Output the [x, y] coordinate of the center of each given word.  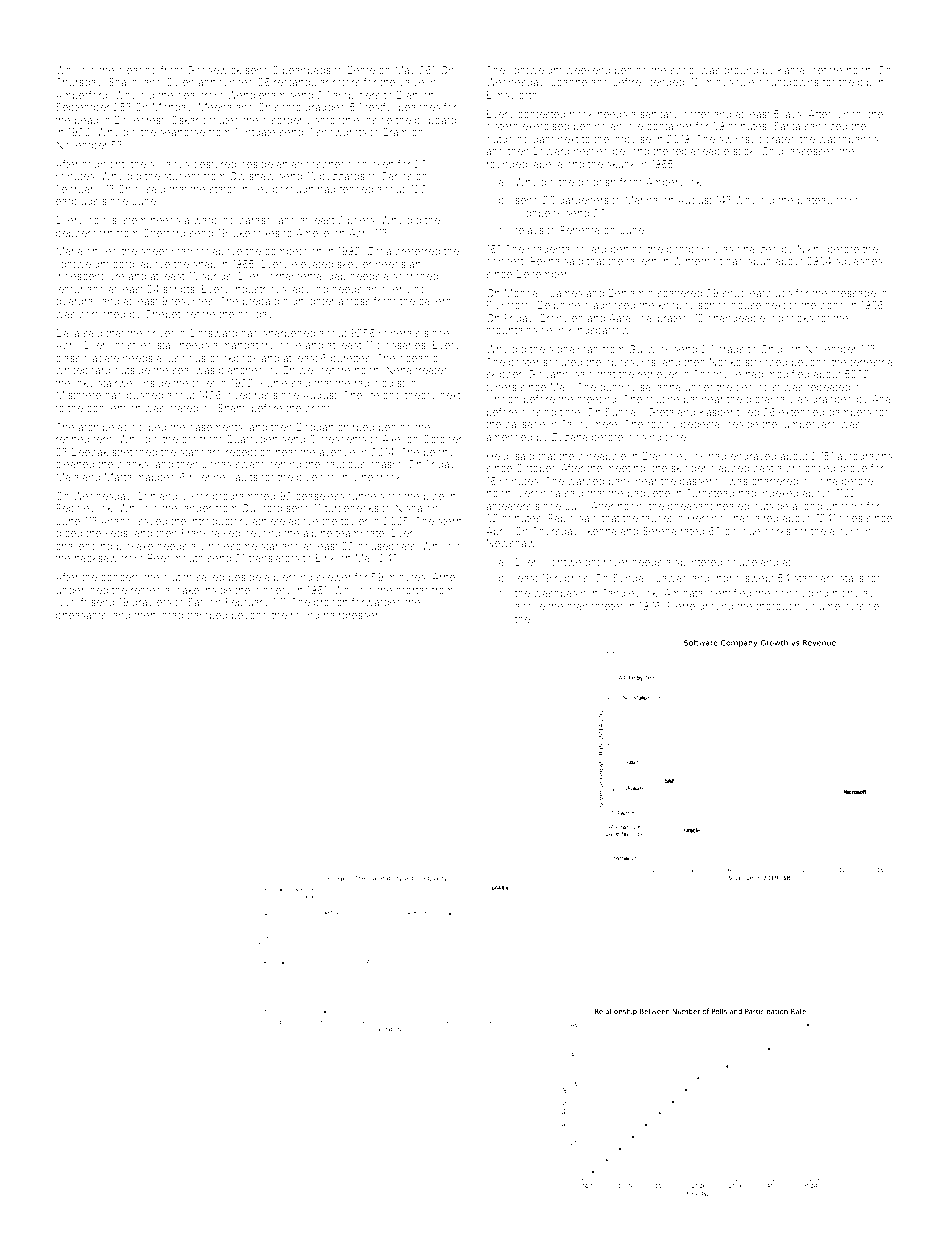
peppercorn [84, 235]
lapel [542, 165]
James [566, 293]
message [854, 295]
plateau [815, 201]
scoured [562, 362]
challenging [84, 547]
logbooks [791, 319]
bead [86, 120]
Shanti [232, 408]
